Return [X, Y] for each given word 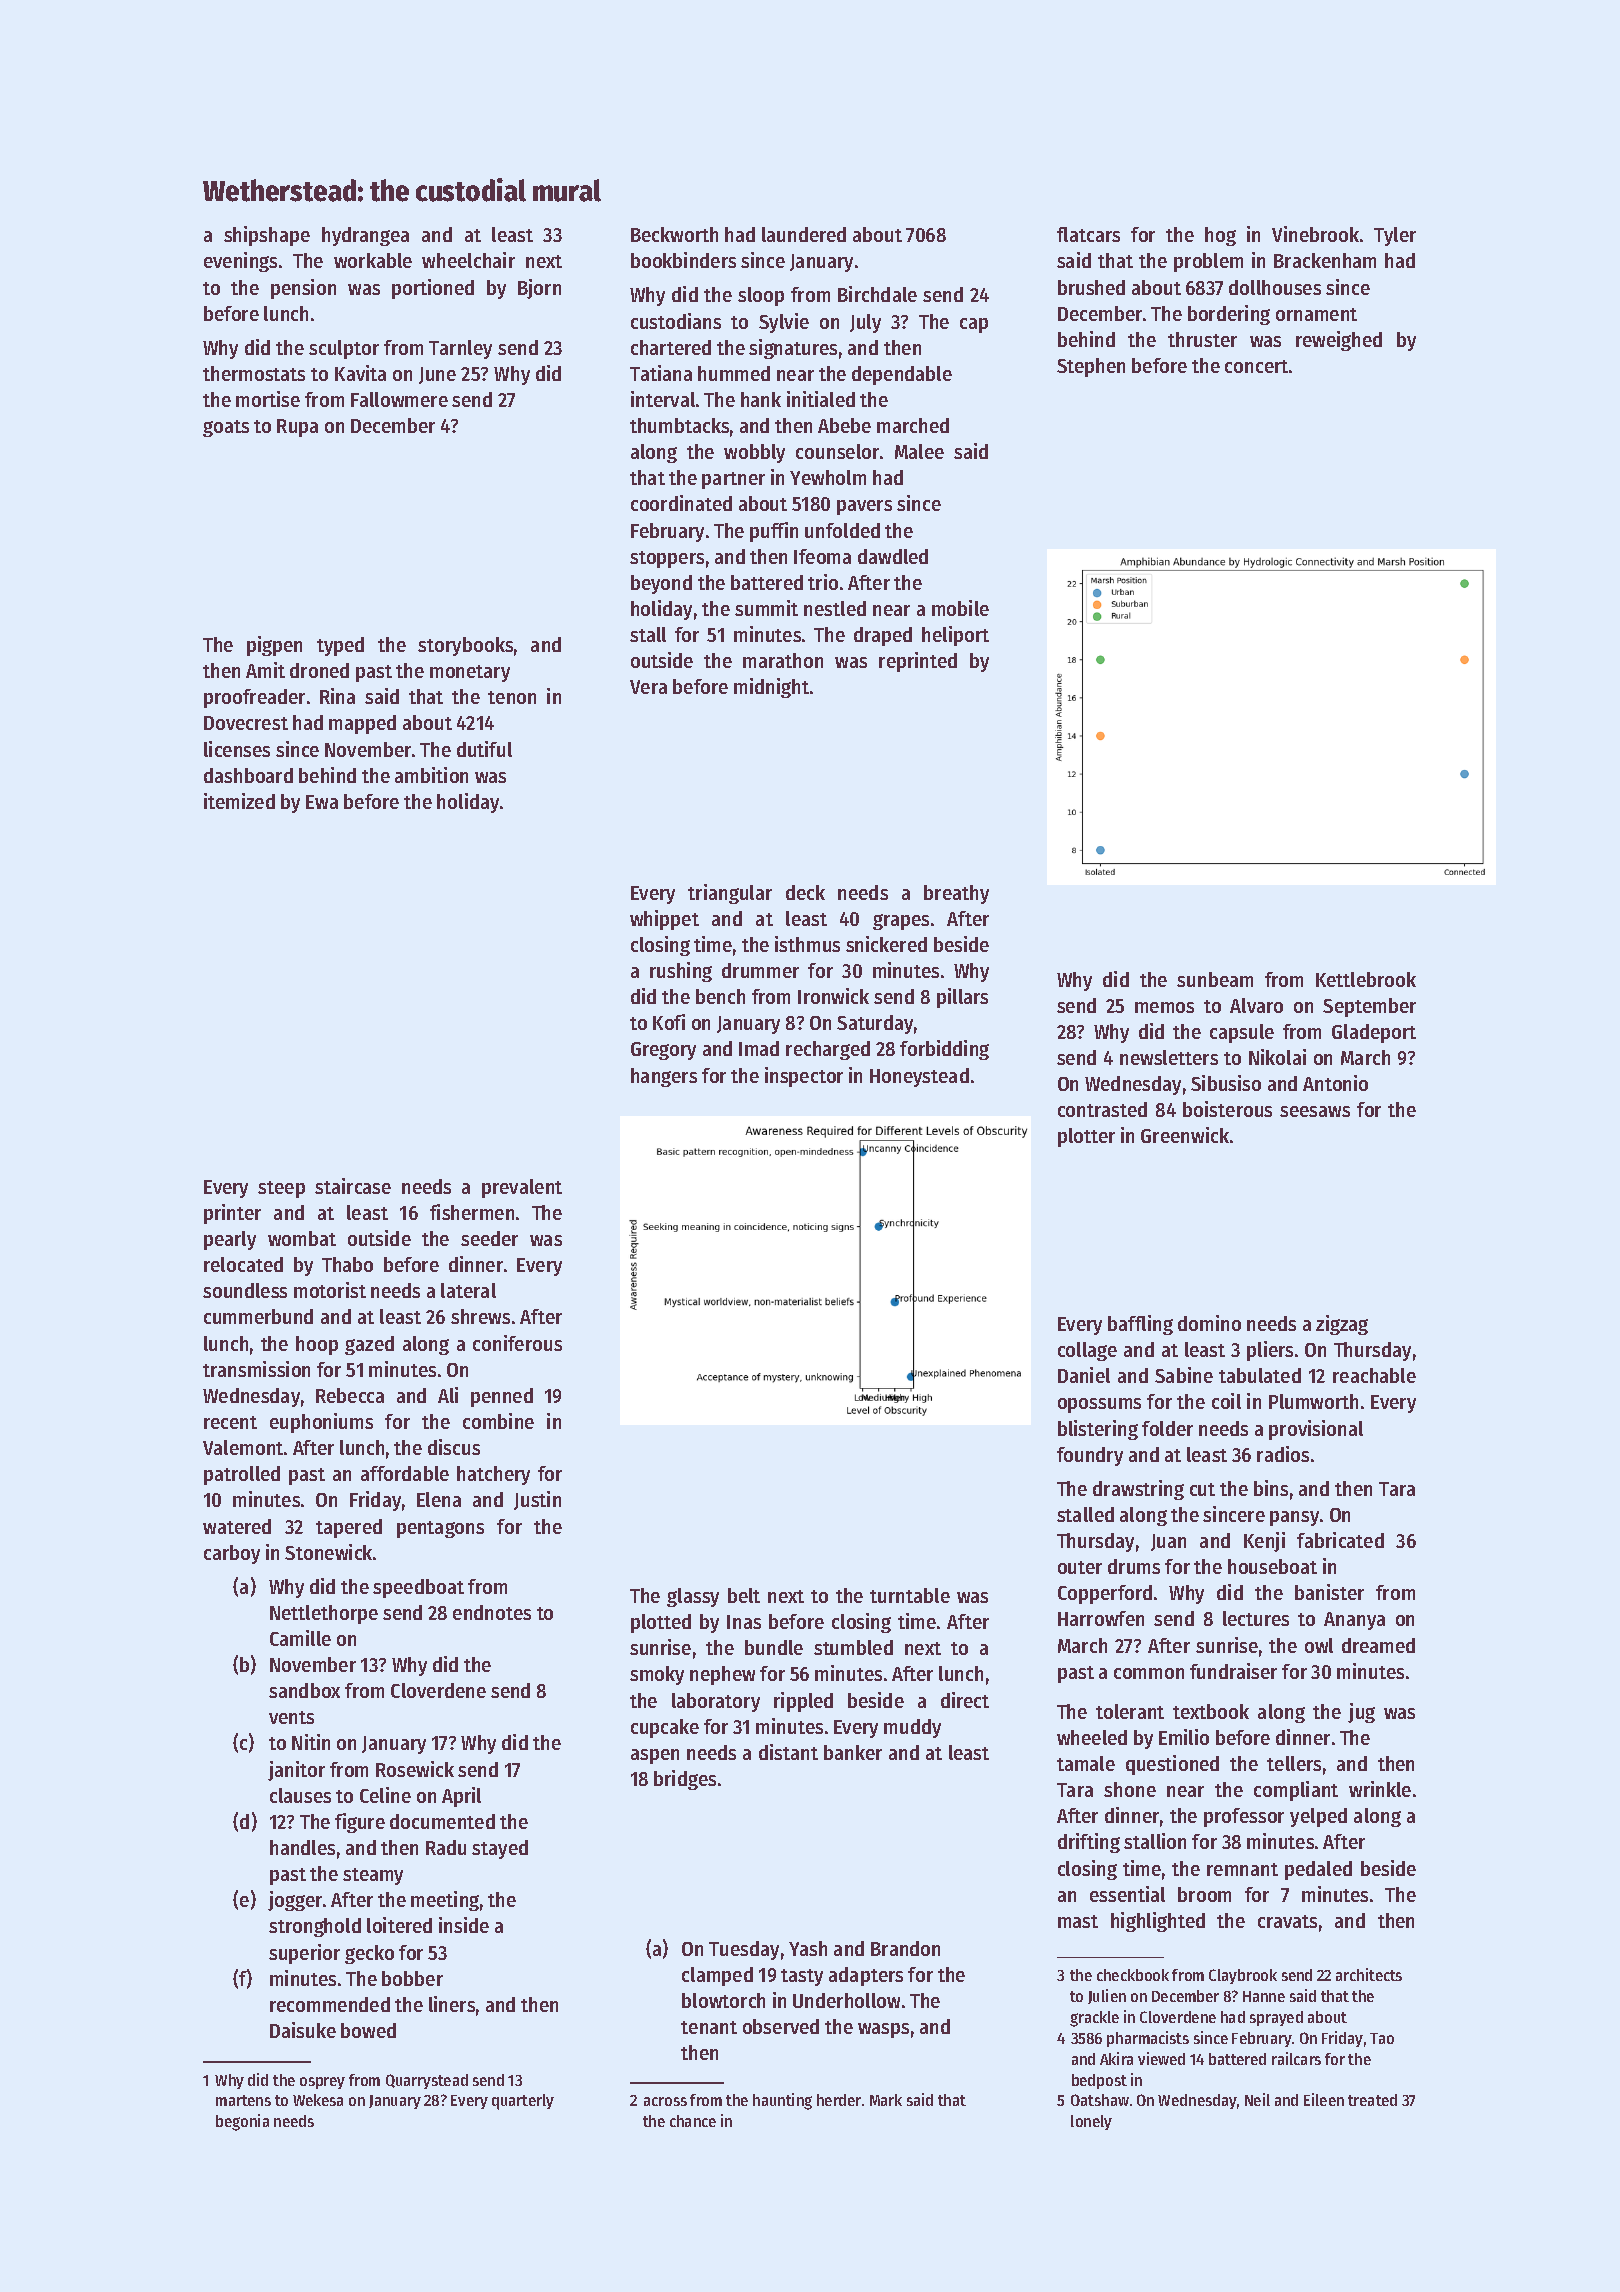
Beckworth [674, 234]
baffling [1140, 1325]
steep [281, 1189]
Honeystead [919, 1077]
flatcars [1088, 234]
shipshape [267, 236]
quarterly [523, 2102]
